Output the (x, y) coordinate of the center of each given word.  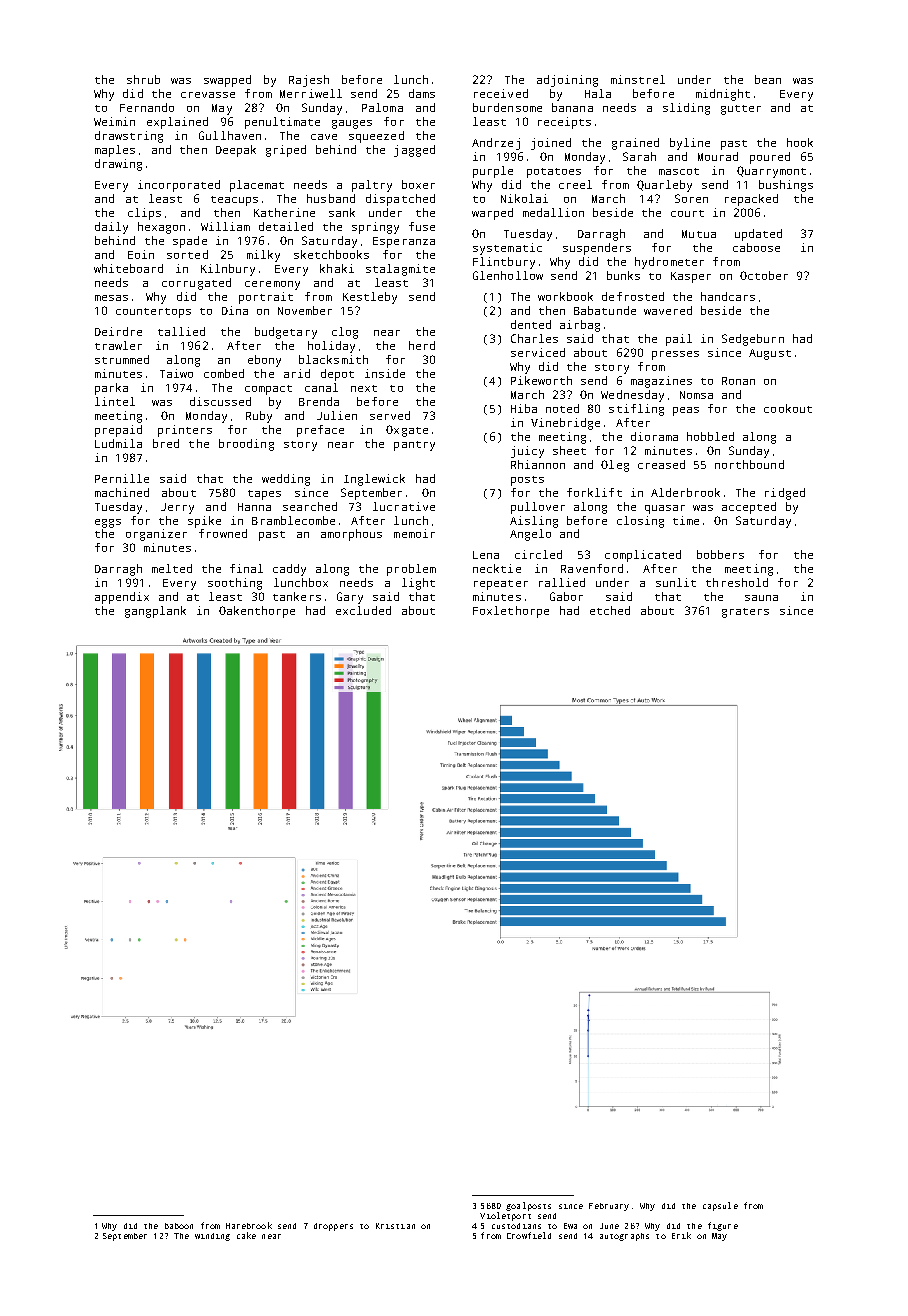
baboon (179, 1226)
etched (610, 610)
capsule (720, 1206)
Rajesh (309, 81)
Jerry (177, 508)
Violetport (505, 1216)
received (501, 93)
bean (768, 79)
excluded (363, 610)
